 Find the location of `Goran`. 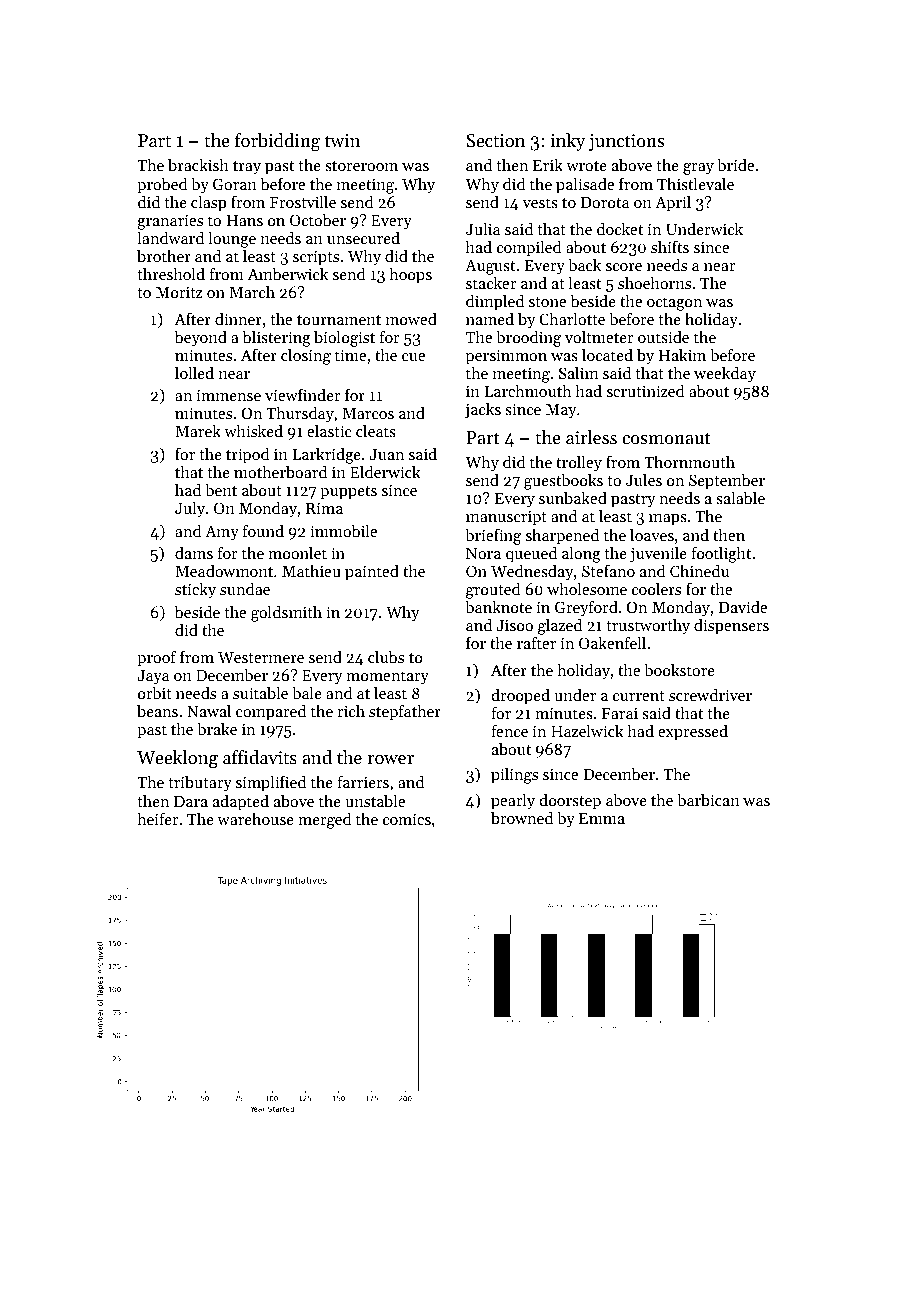

Goran is located at coordinates (235, 184).
